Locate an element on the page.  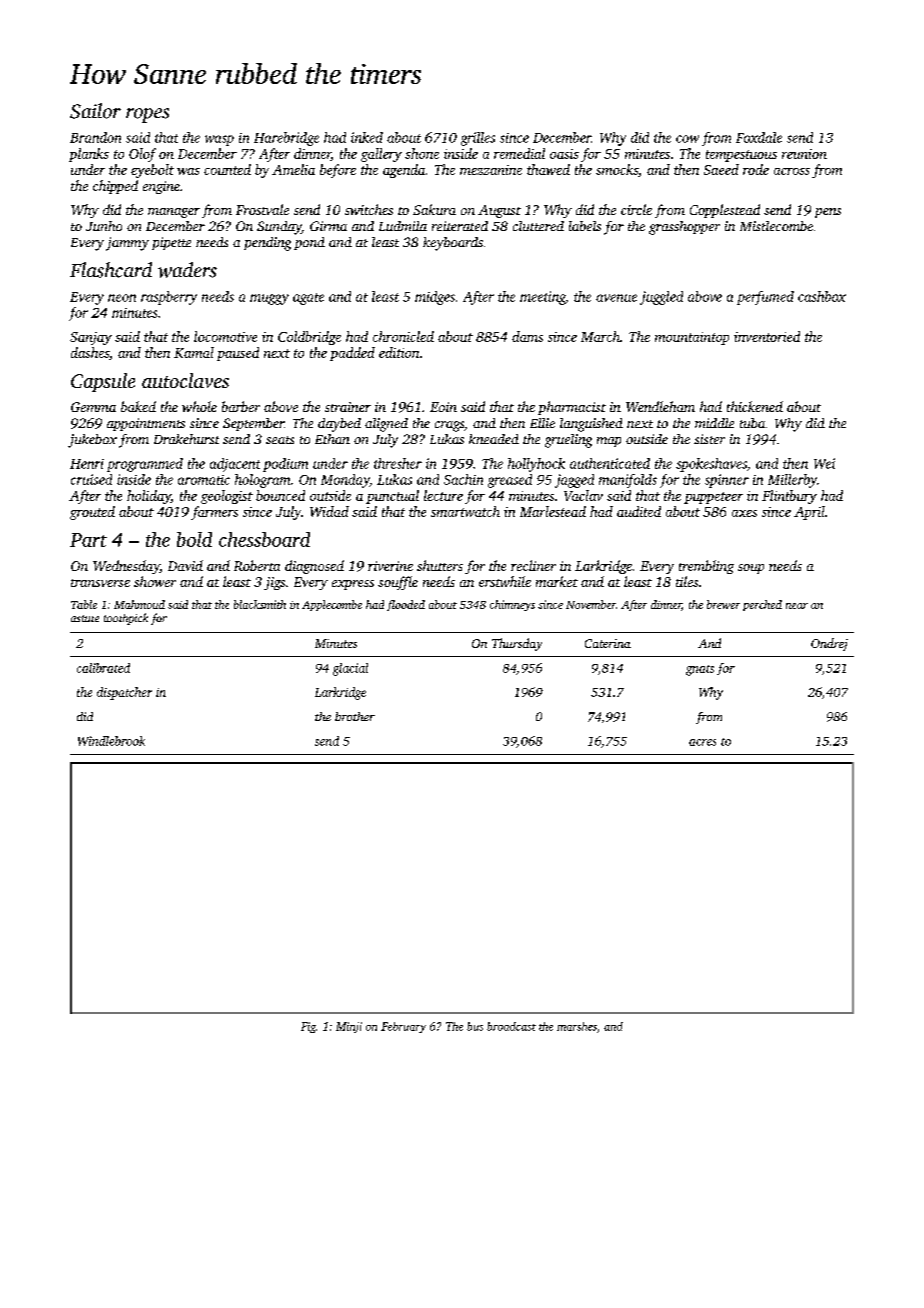
tuba is located at coordinates (752, 423).
